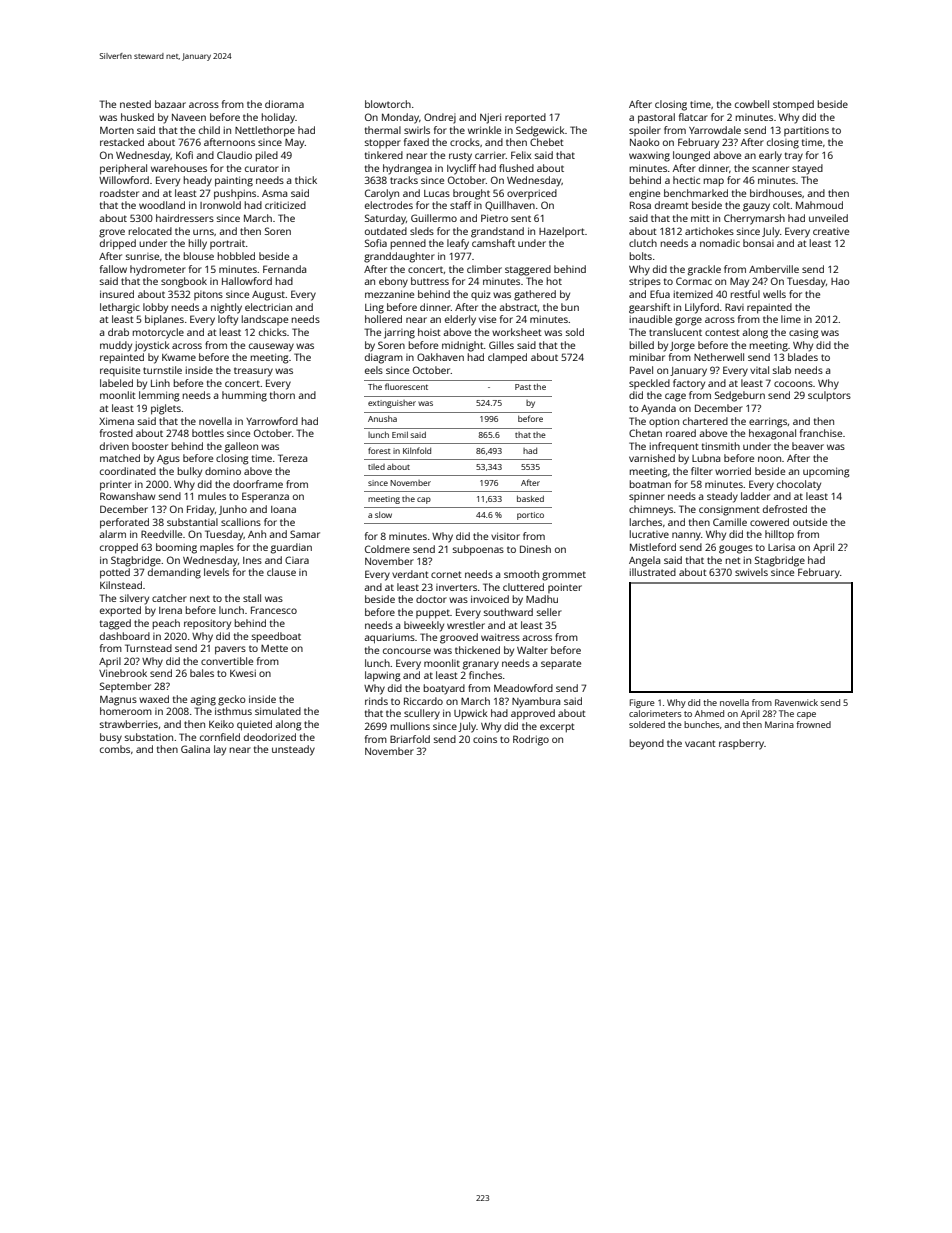 This document has height=1233, width=952. Describe the element at coordinates (383, 130) in the document. I see `thermal` at that location.
